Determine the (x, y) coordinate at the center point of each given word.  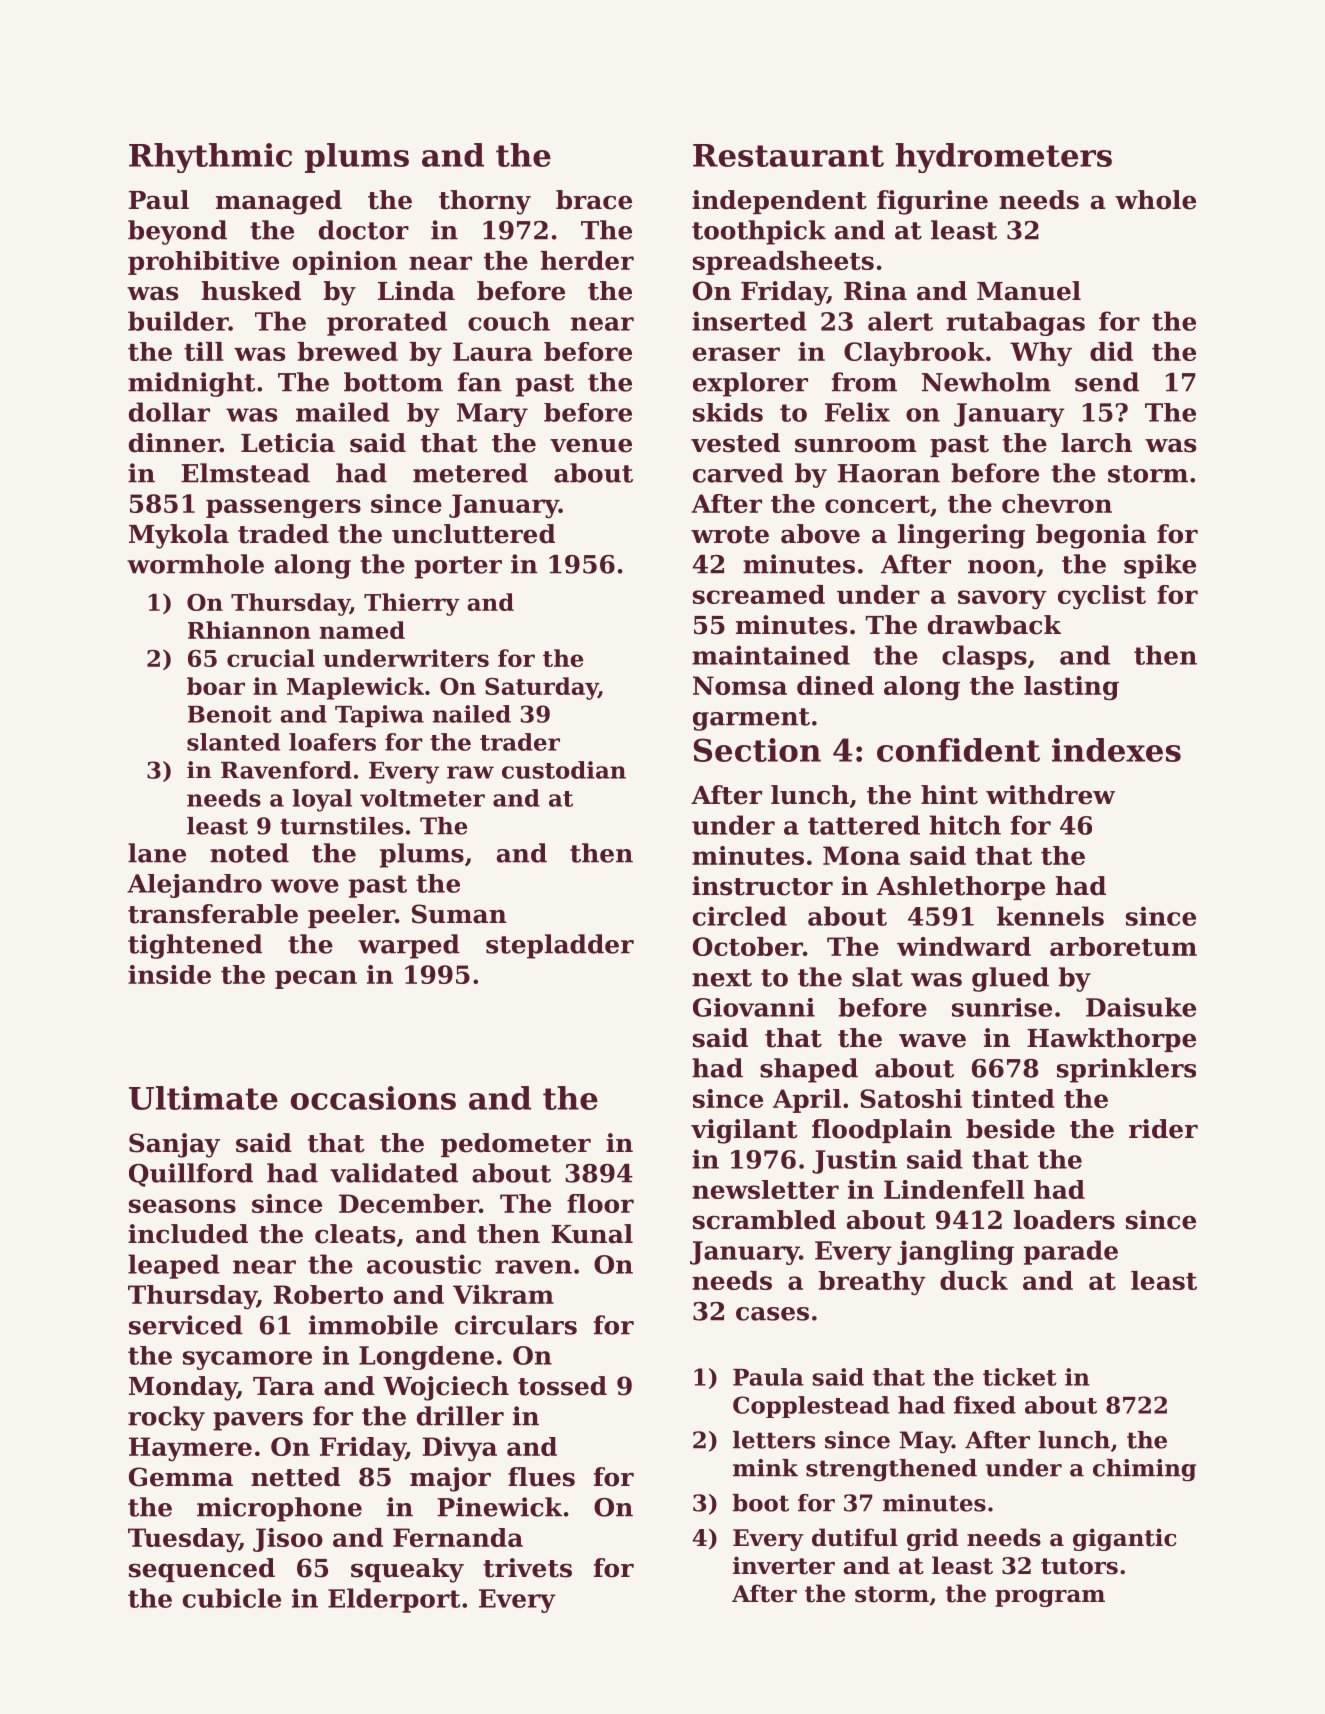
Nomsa (740, 685)
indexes (1116, 750)
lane (157, 853)
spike (1160, 566)
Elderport (394, 1600)
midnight (192, 384)
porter (458, 567)
